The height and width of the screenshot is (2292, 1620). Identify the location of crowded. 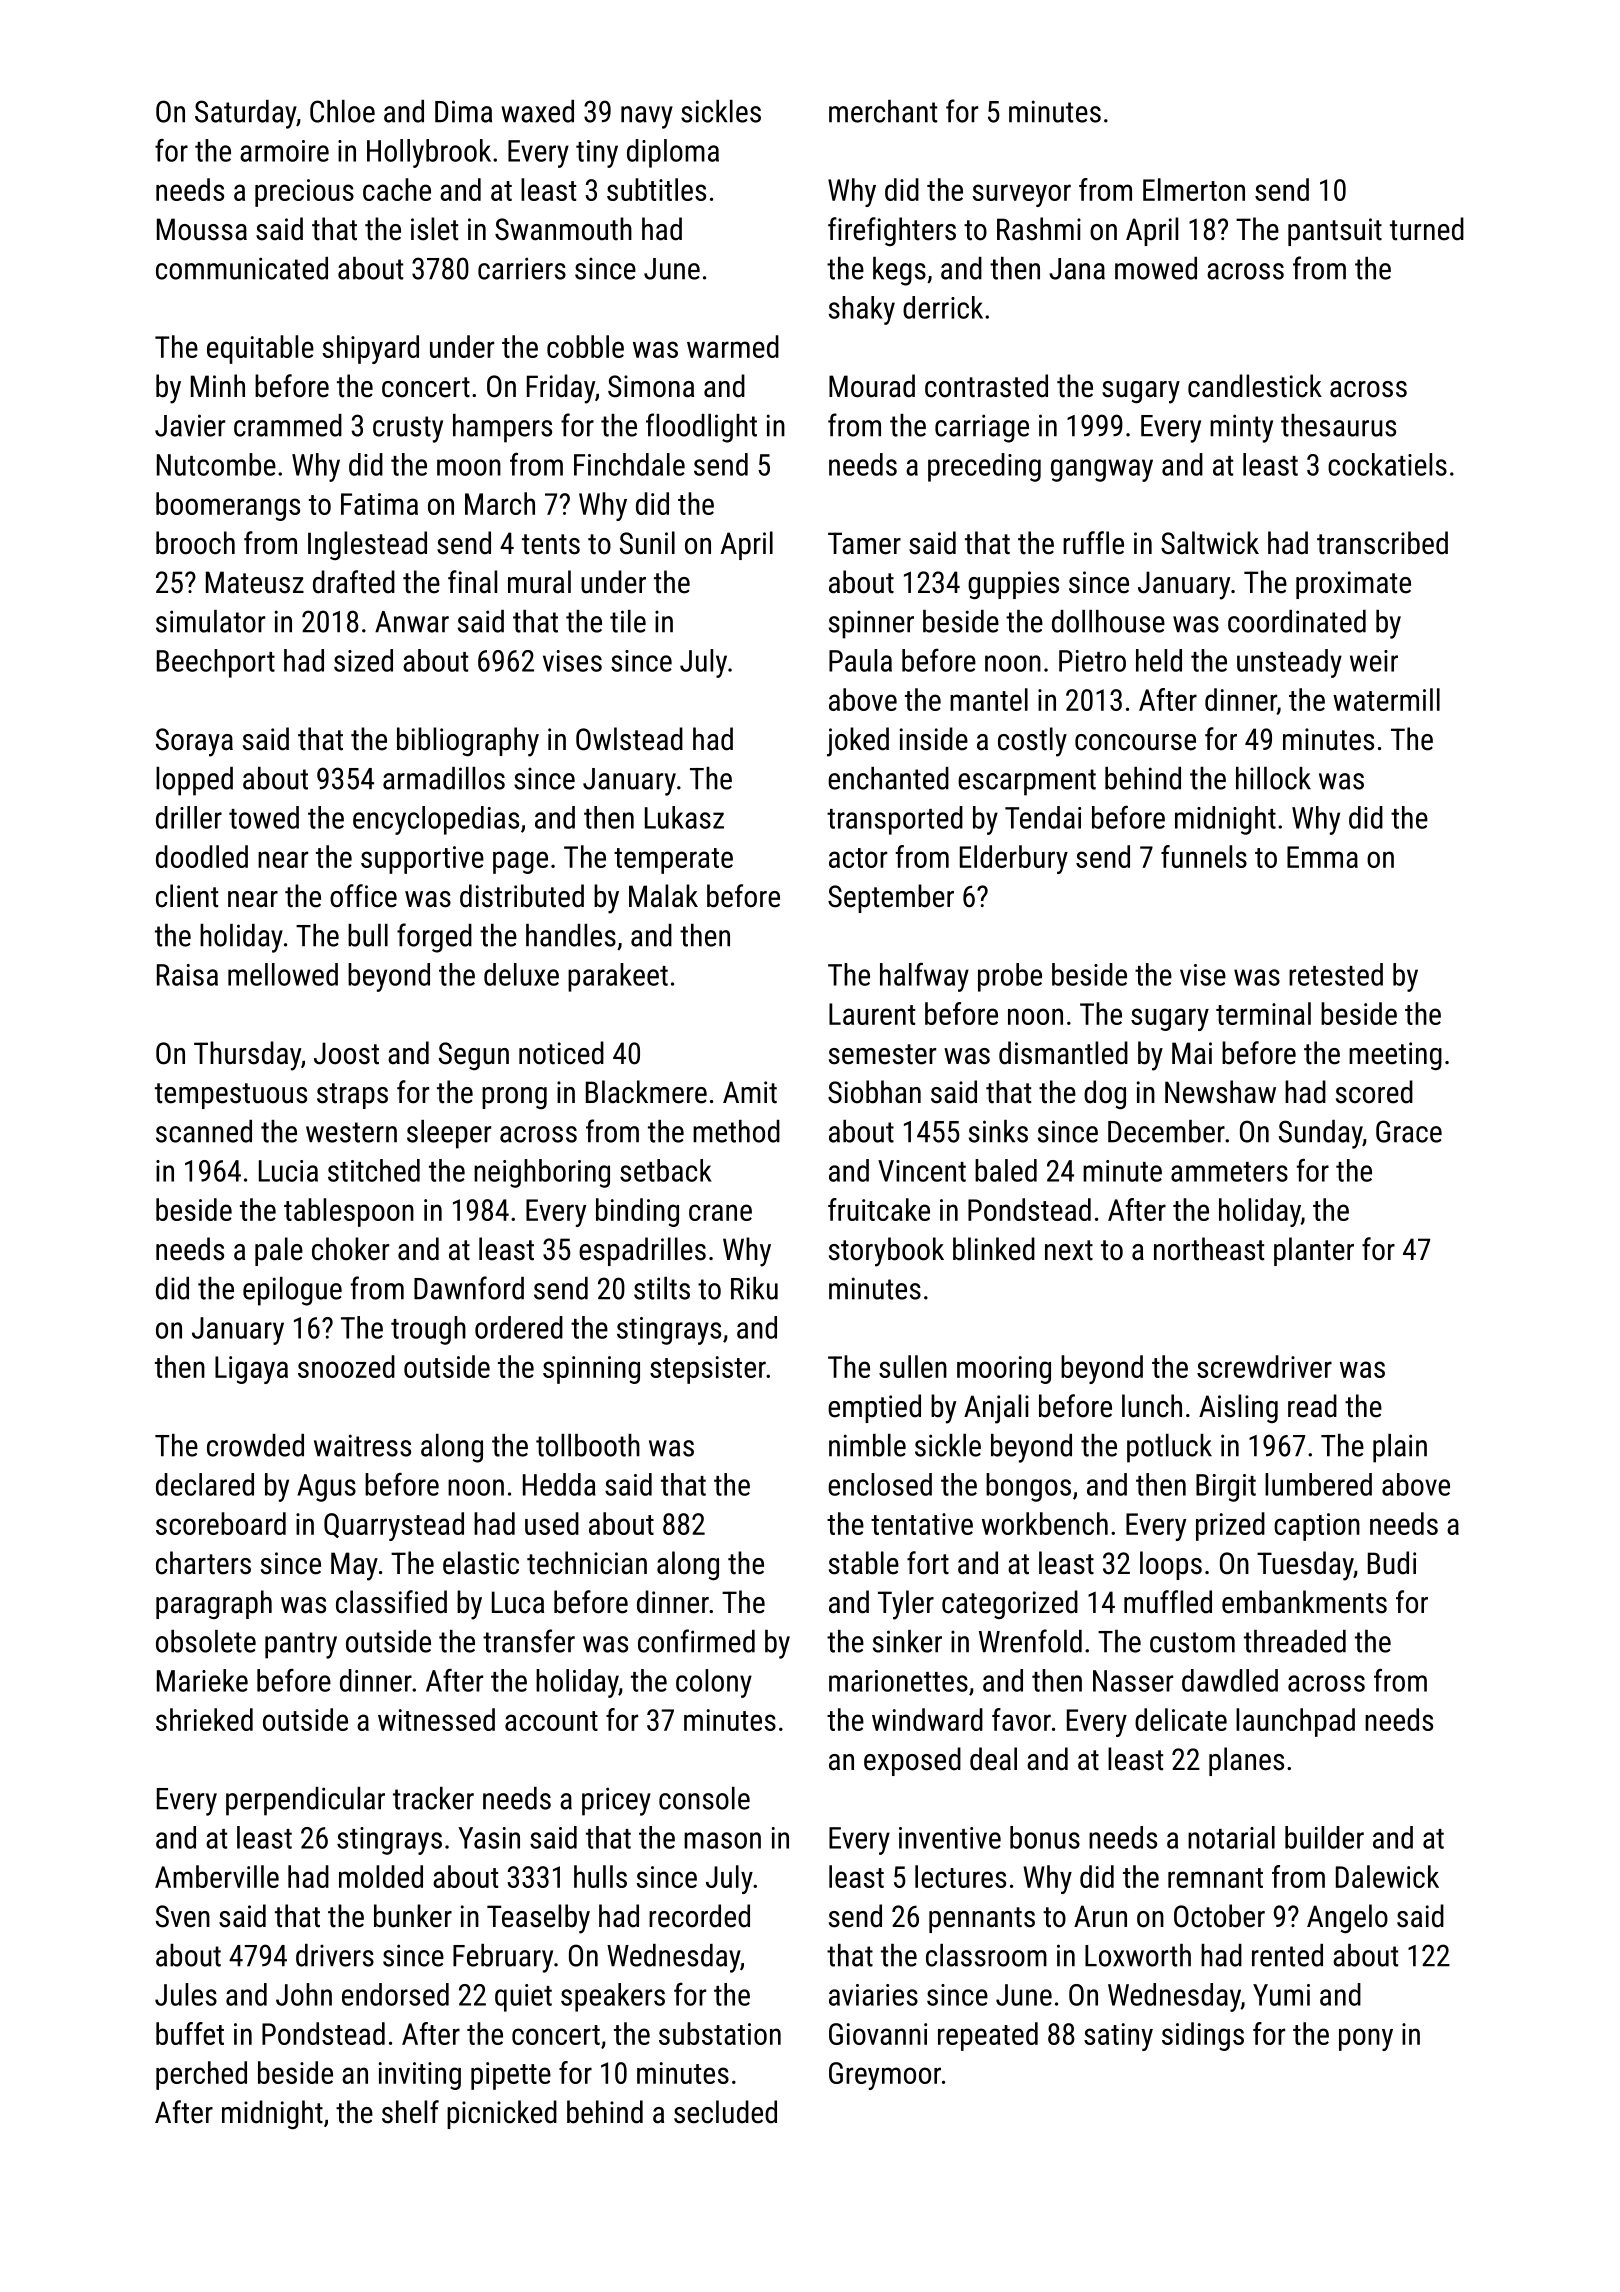
(255, 1445).
